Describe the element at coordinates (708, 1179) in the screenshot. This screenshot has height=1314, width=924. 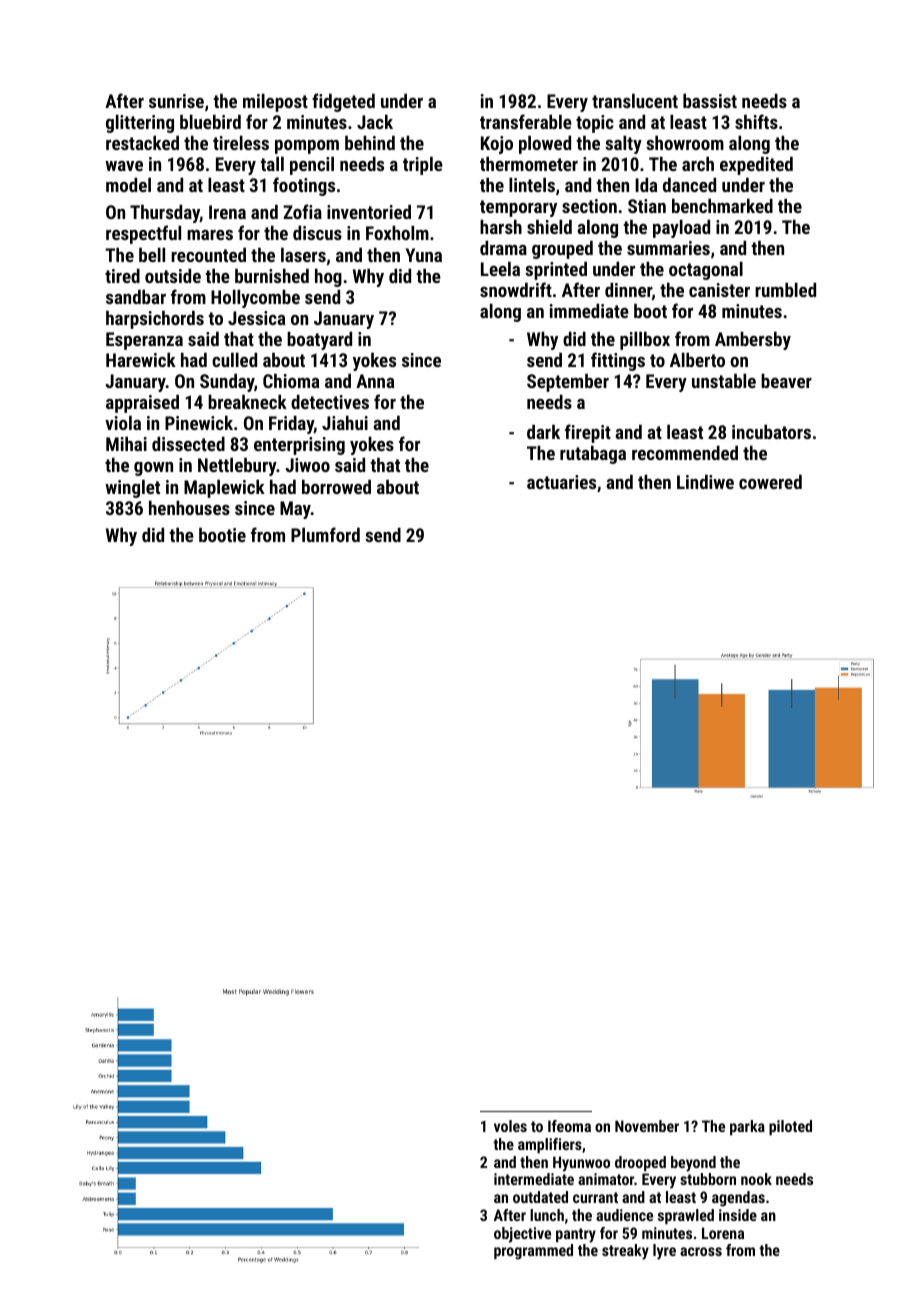
I see `stubborn` at that location.
